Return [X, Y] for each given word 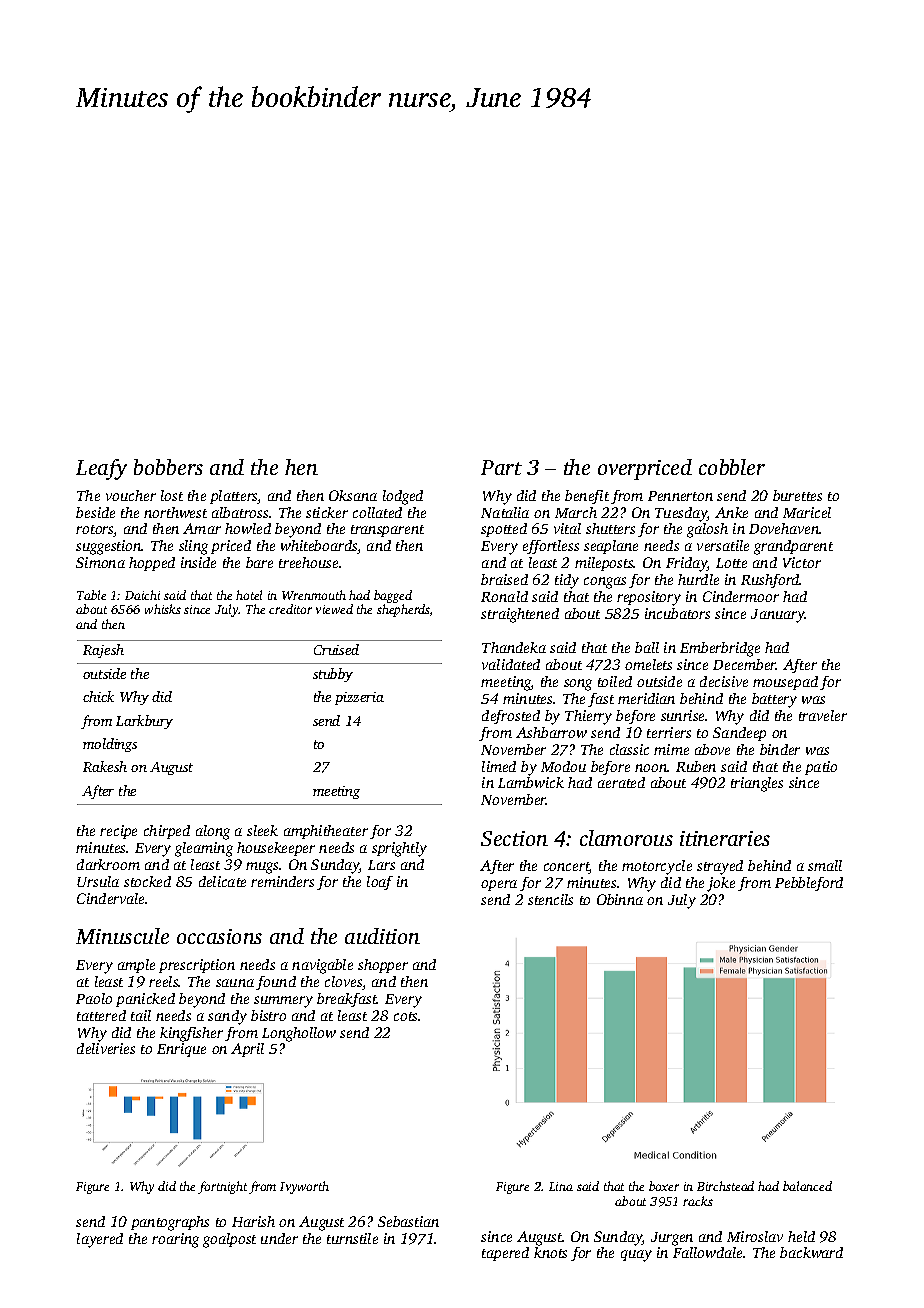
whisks [163, 609]
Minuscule [122, 936]
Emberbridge [720, 649]
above [712, 749]
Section [514, 838]
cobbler [732, 467]
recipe [118, 832]
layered [100, 1240]
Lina [561, 1186]
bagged [393, 596]
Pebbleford [809, 884]
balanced [807, 1186]
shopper [383, 966]
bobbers [168, 467]
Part [501, 467]
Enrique [181, 1050]
